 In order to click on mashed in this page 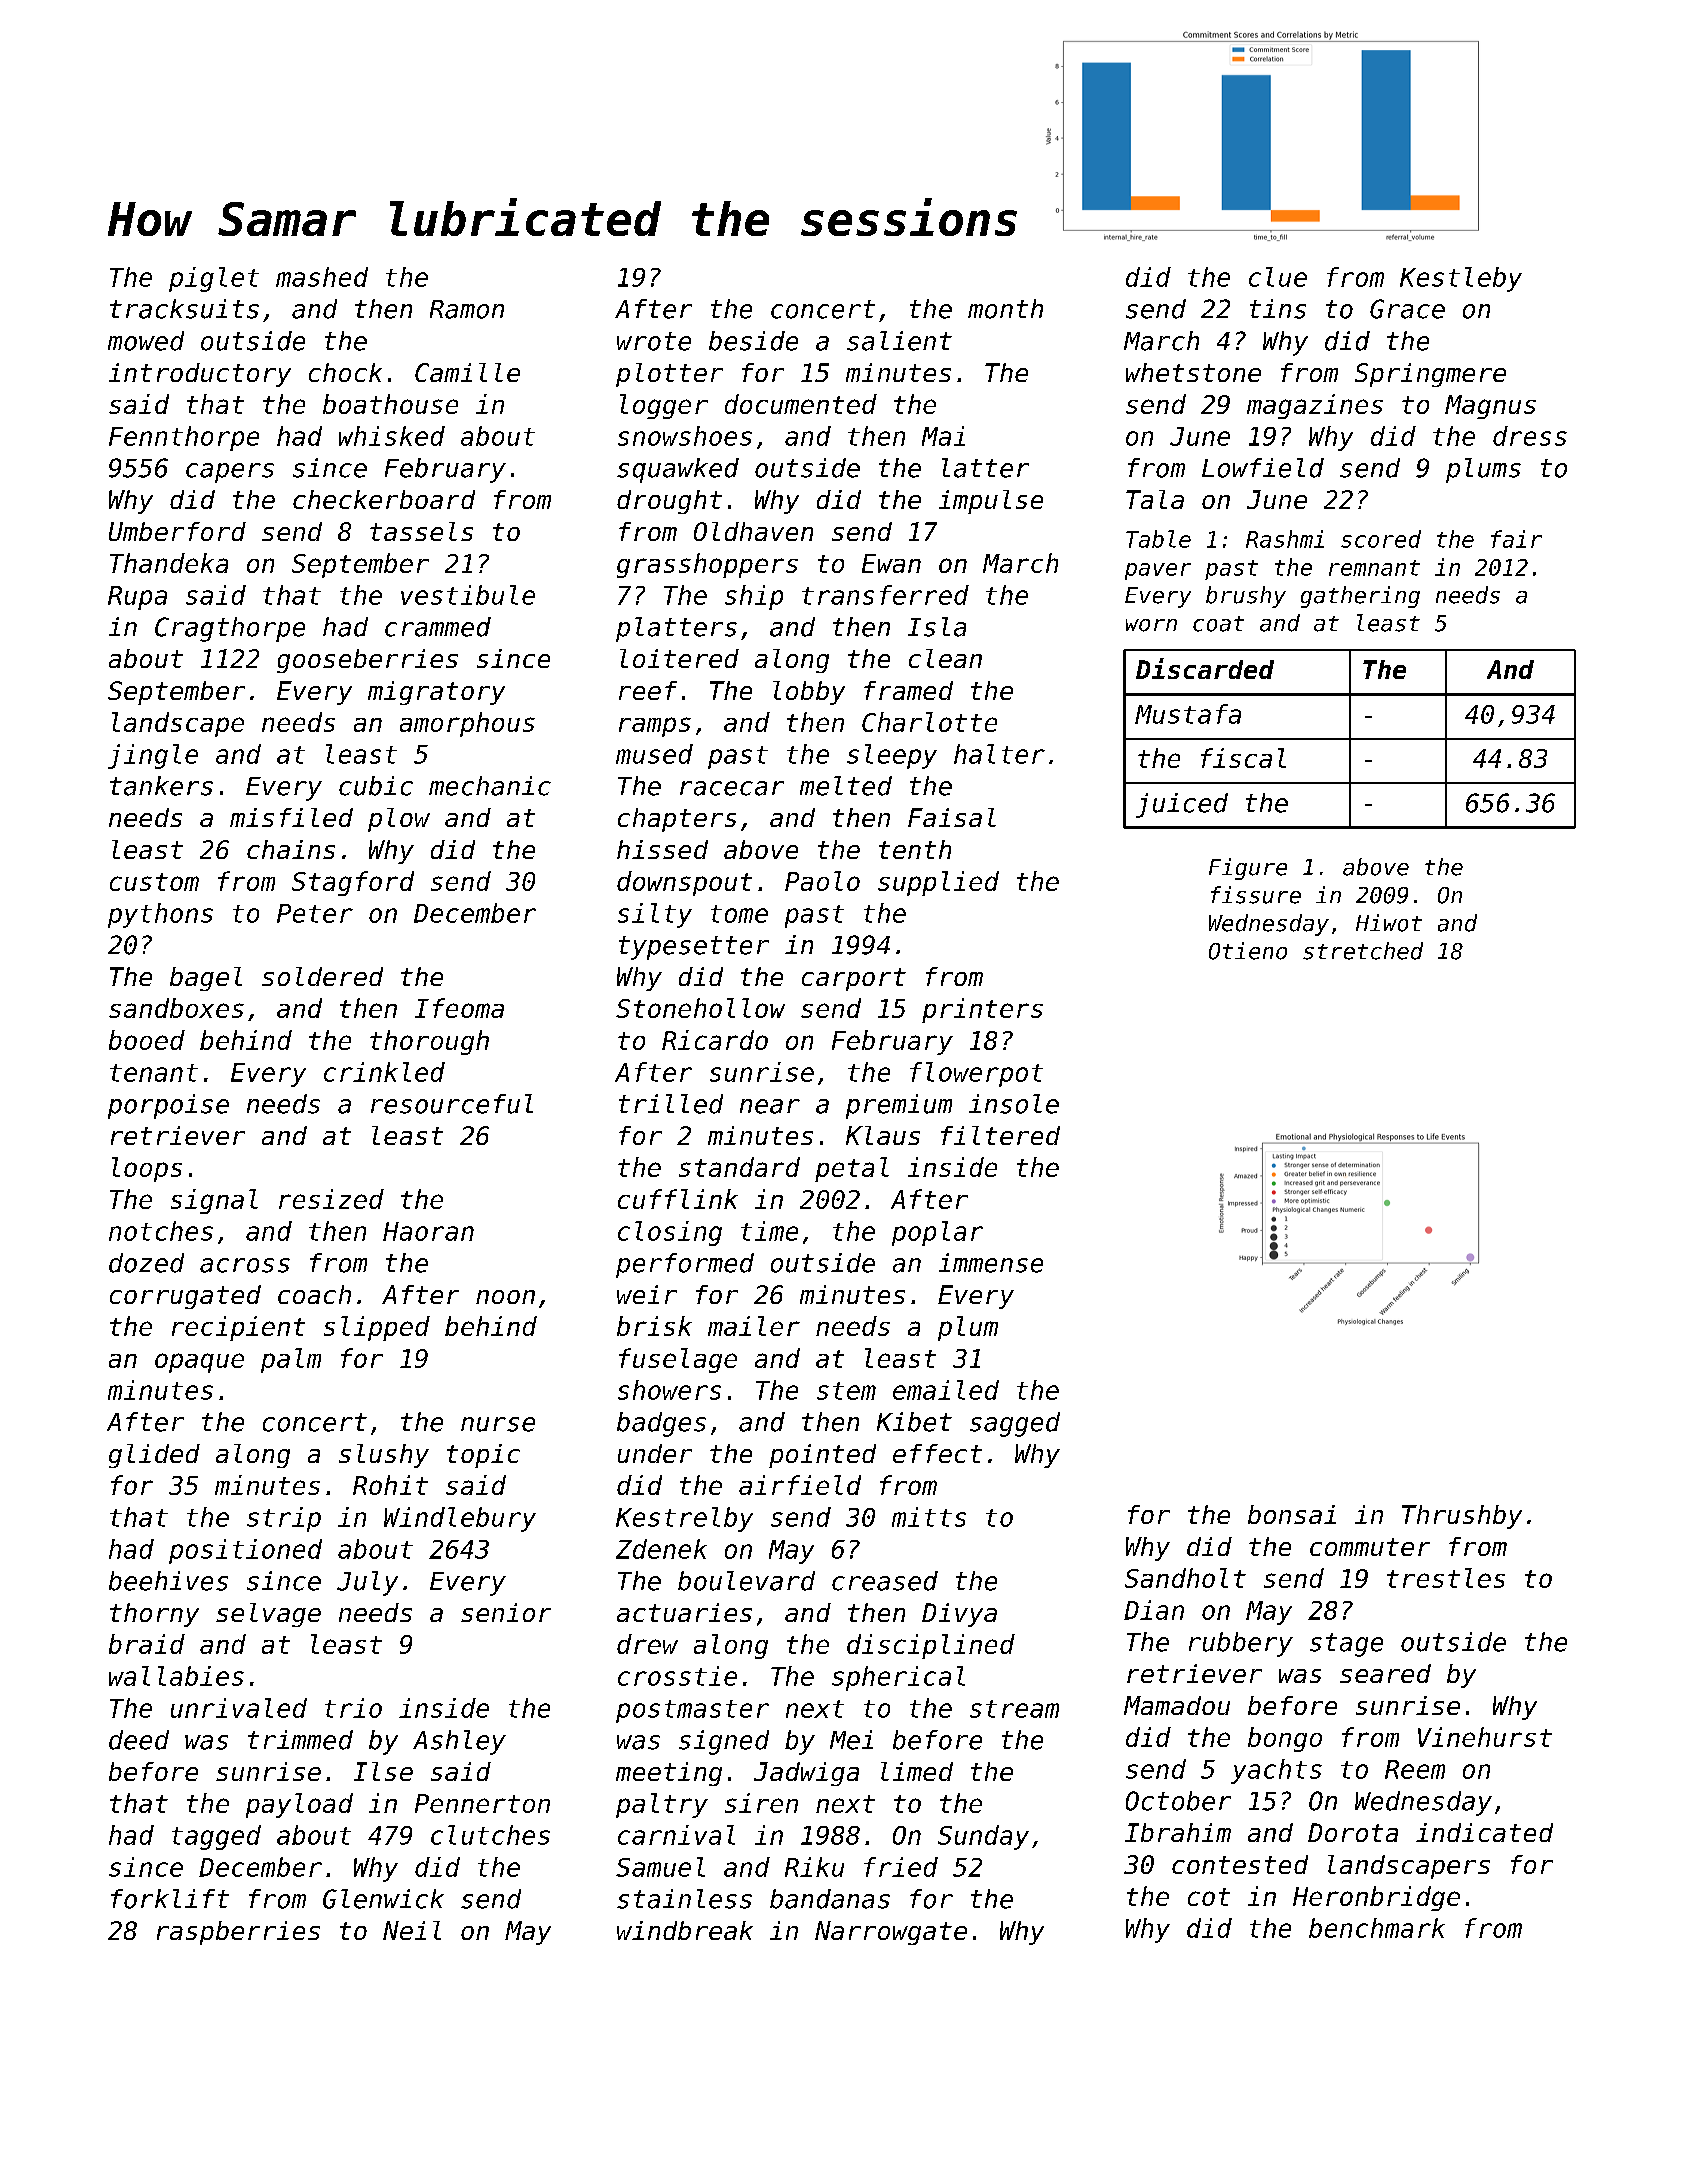, I will do `click(322, 277)`.
